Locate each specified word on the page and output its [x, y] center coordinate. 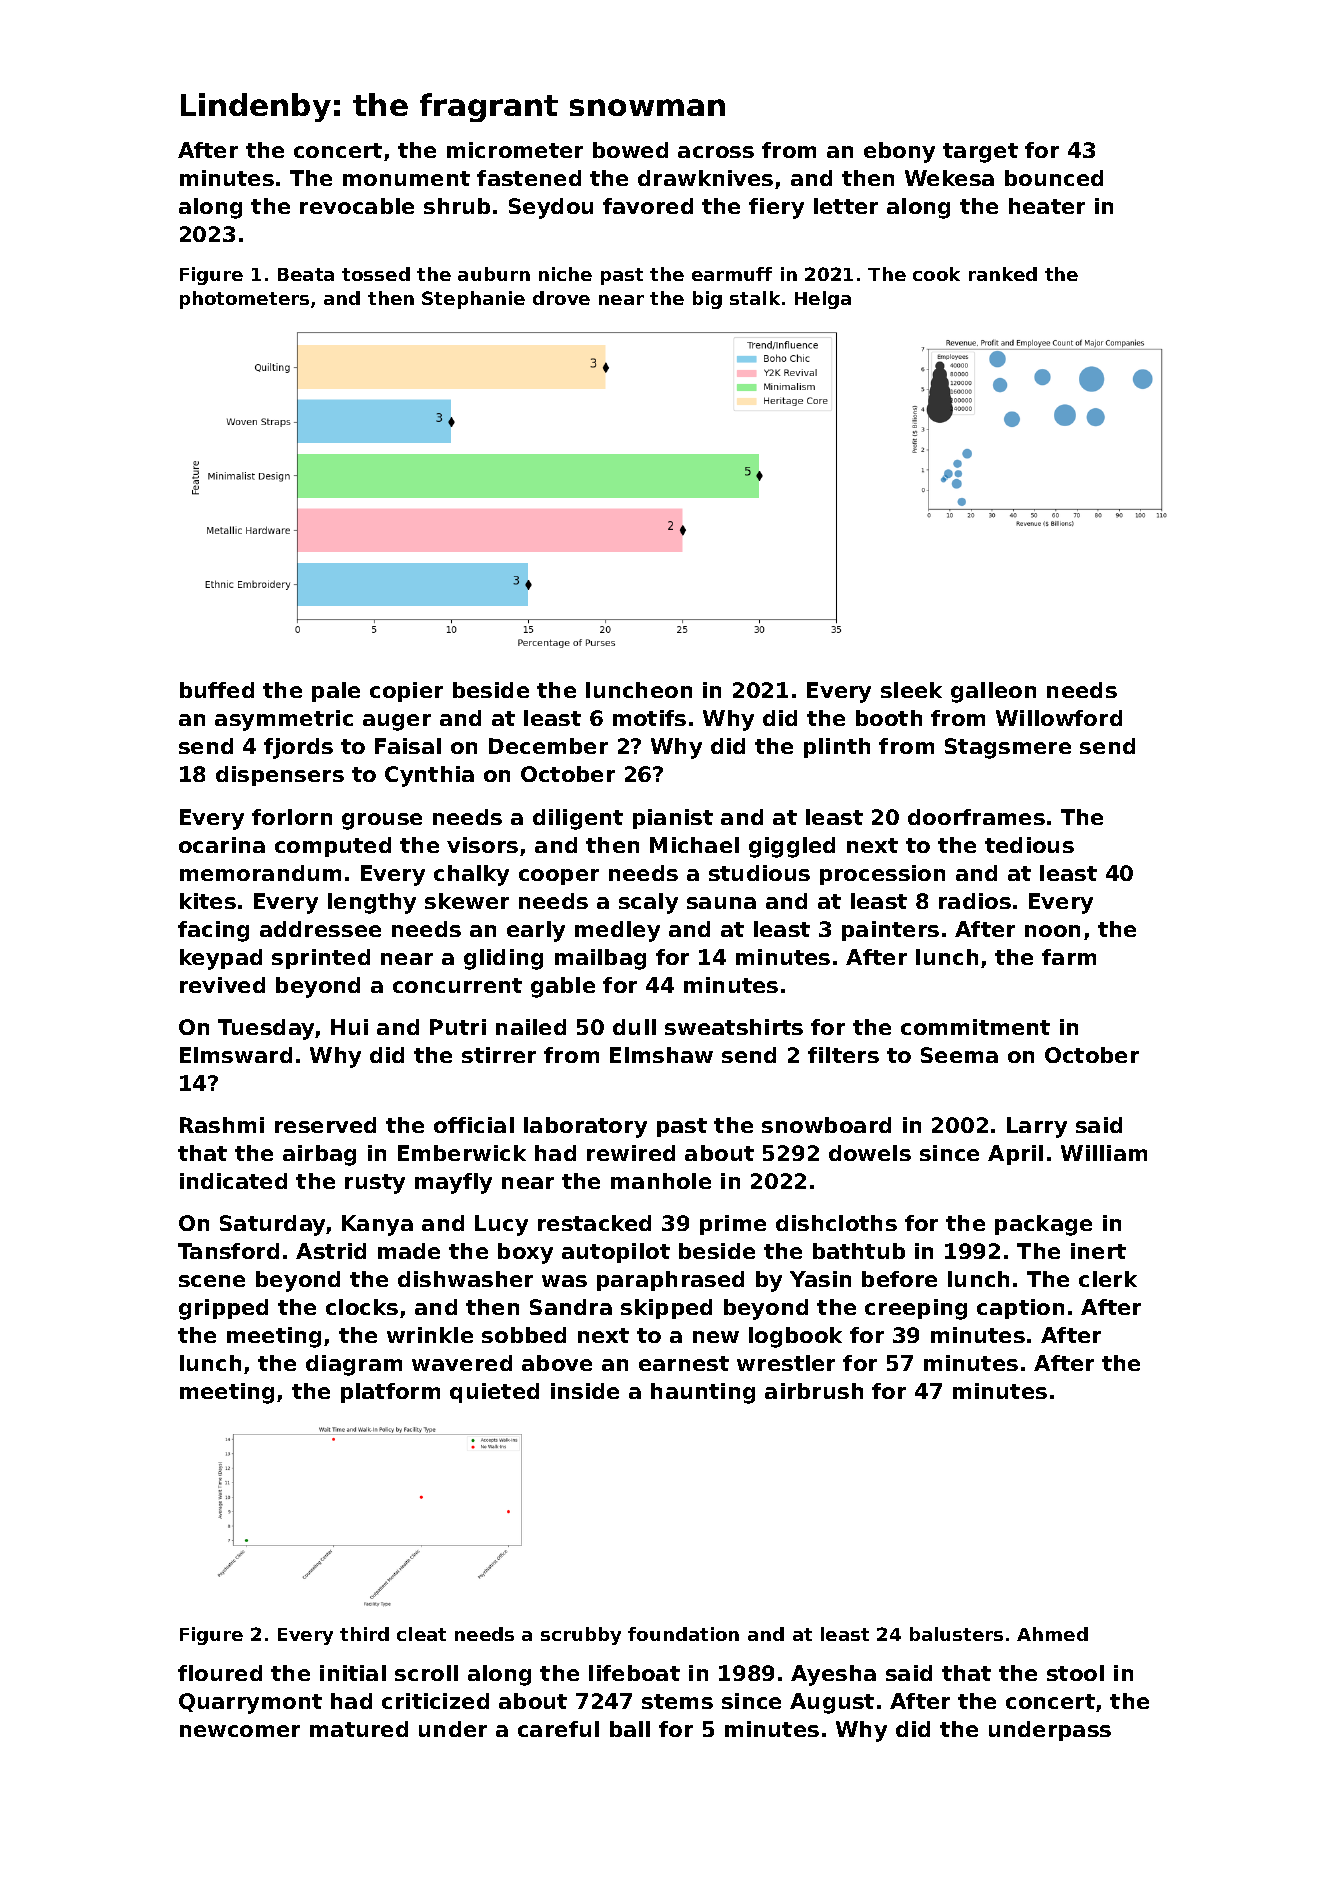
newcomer [240, 1731]
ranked [1003, 274]
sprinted [321, 959]
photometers [244, 300]
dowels [870, 1153]
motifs [649, 718]
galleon [993, 692]
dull [634, 1027]
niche [565, 274]
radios [975, 901]
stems [677, 1701]
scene [212, 1281]
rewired [631, 1153]
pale [336, 692]
